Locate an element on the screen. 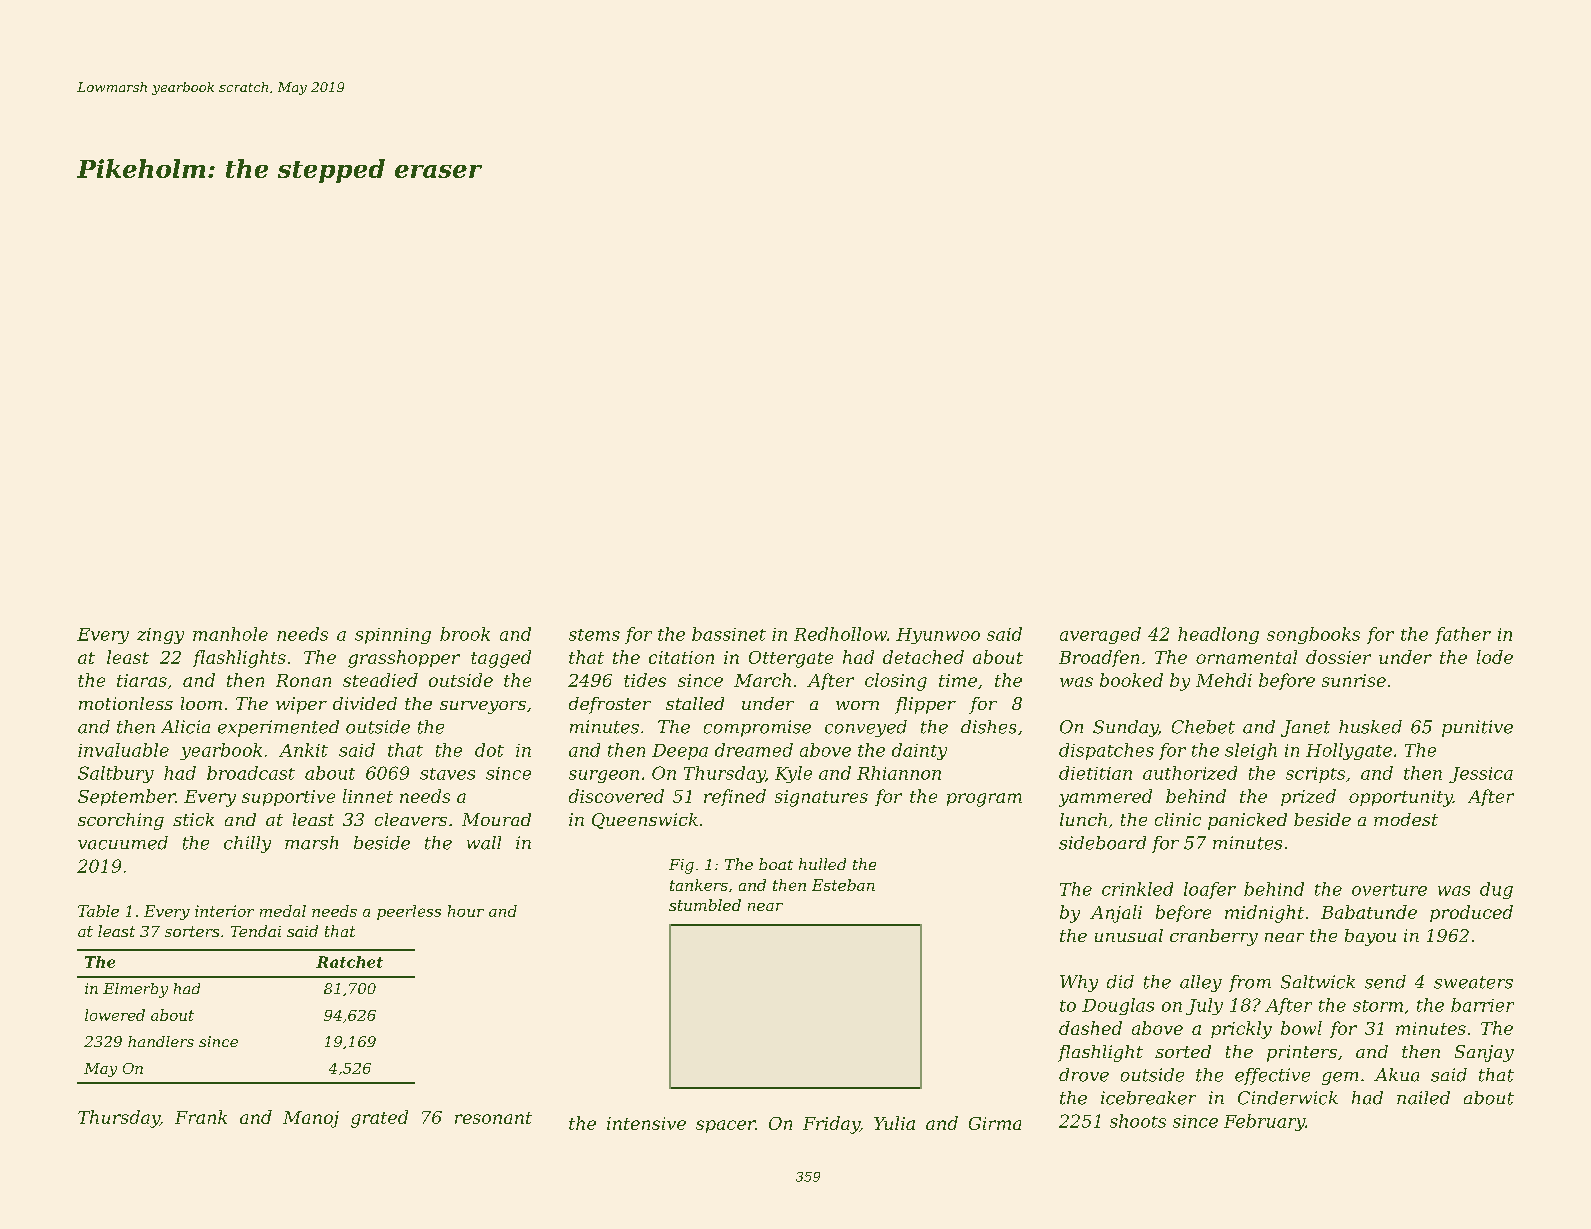  program is located at coordinates (984, 800).
